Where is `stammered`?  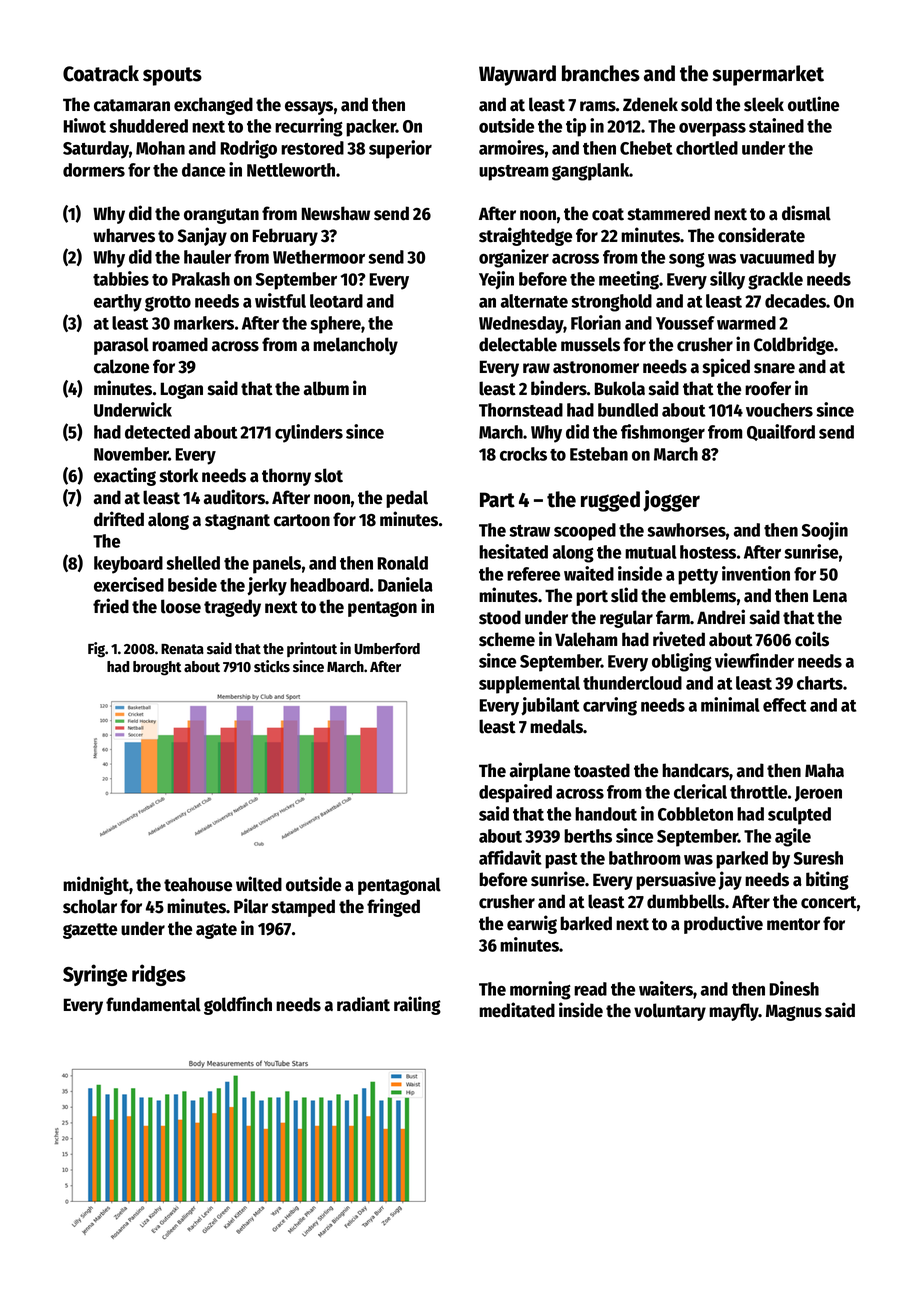
stammered is located at coordinates (668, 213).
